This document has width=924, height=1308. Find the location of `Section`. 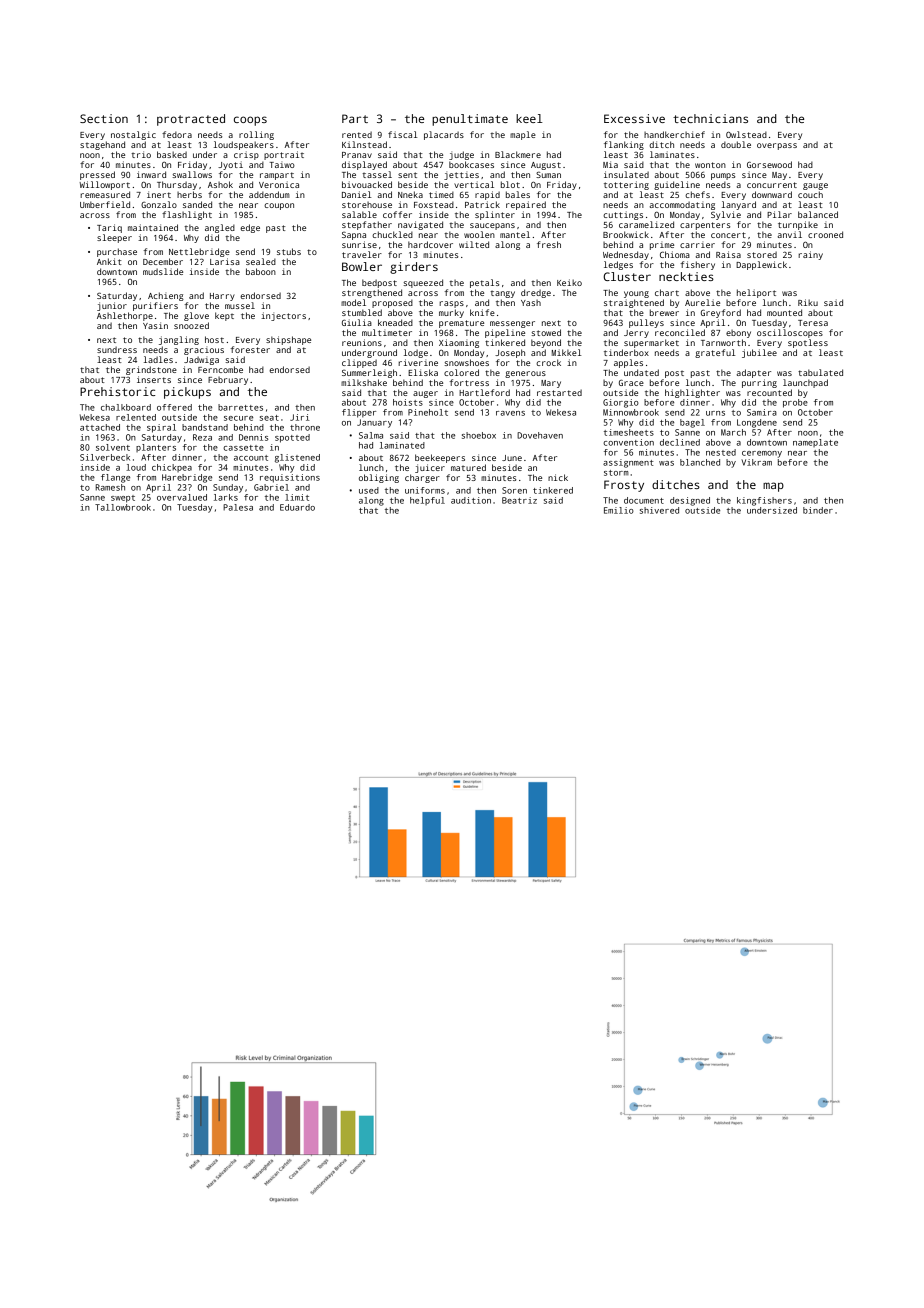

Section is located at coordinates (104, 118).
